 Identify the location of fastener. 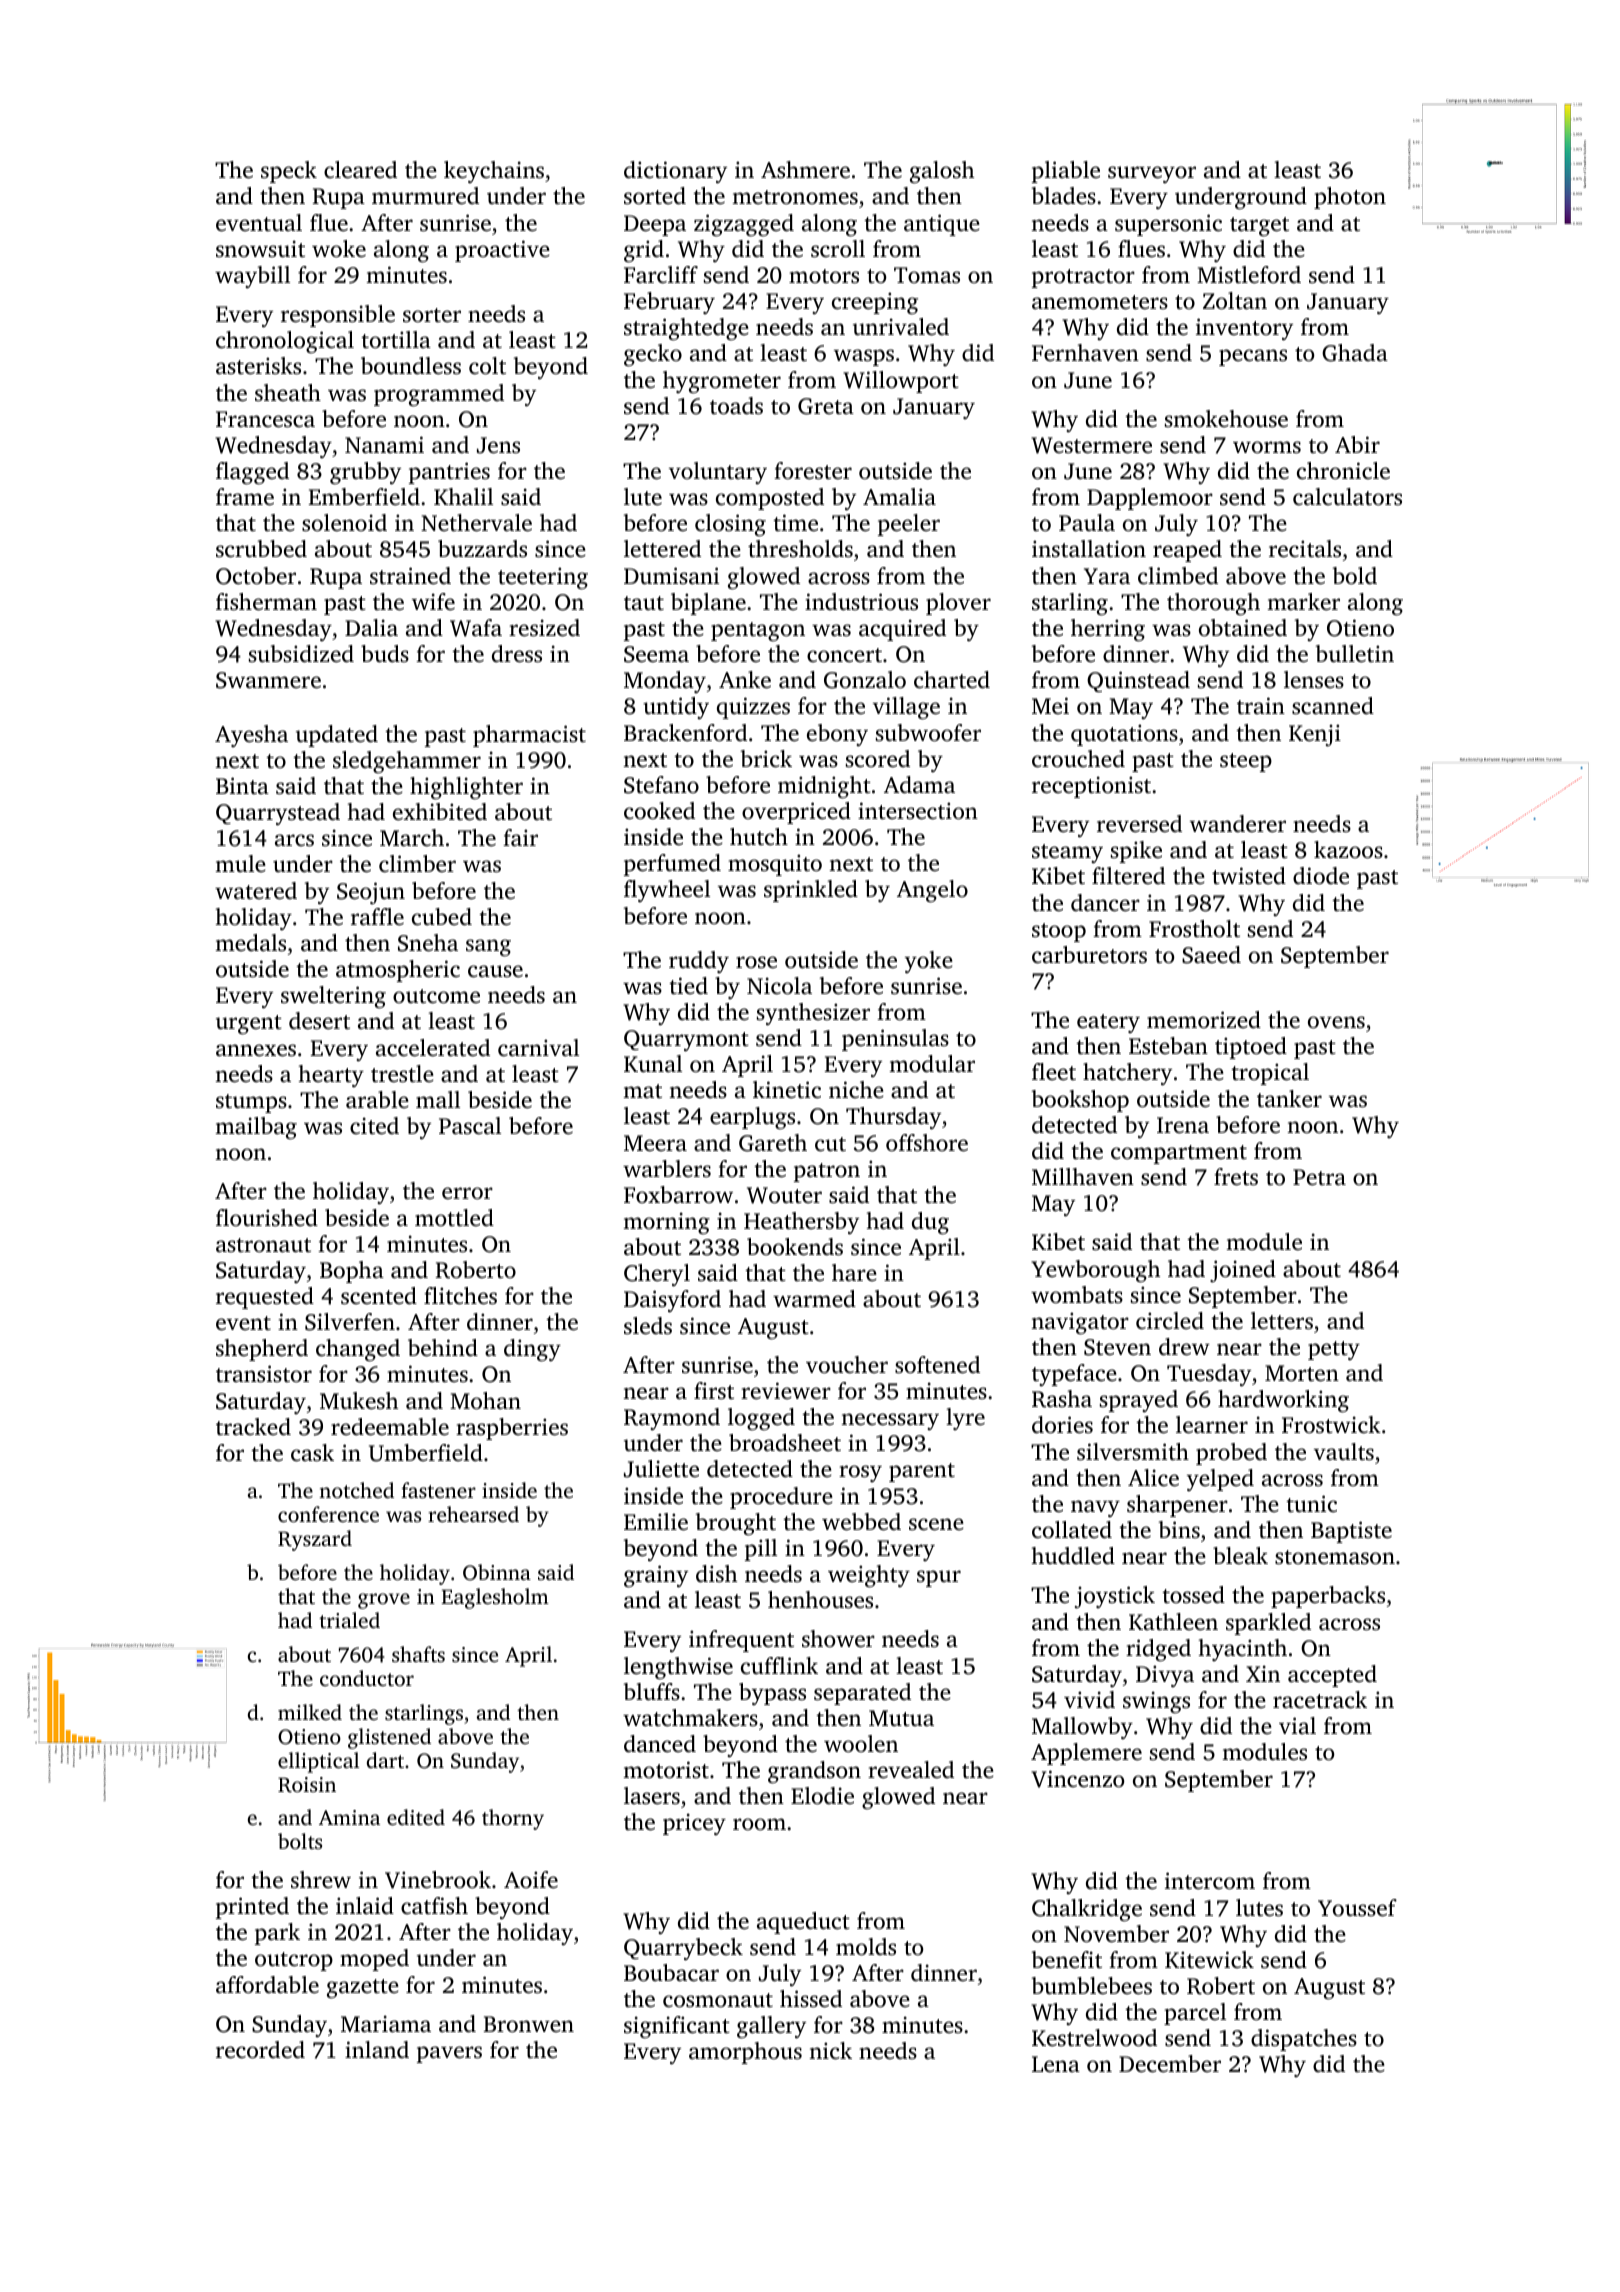
(438, 1490).
